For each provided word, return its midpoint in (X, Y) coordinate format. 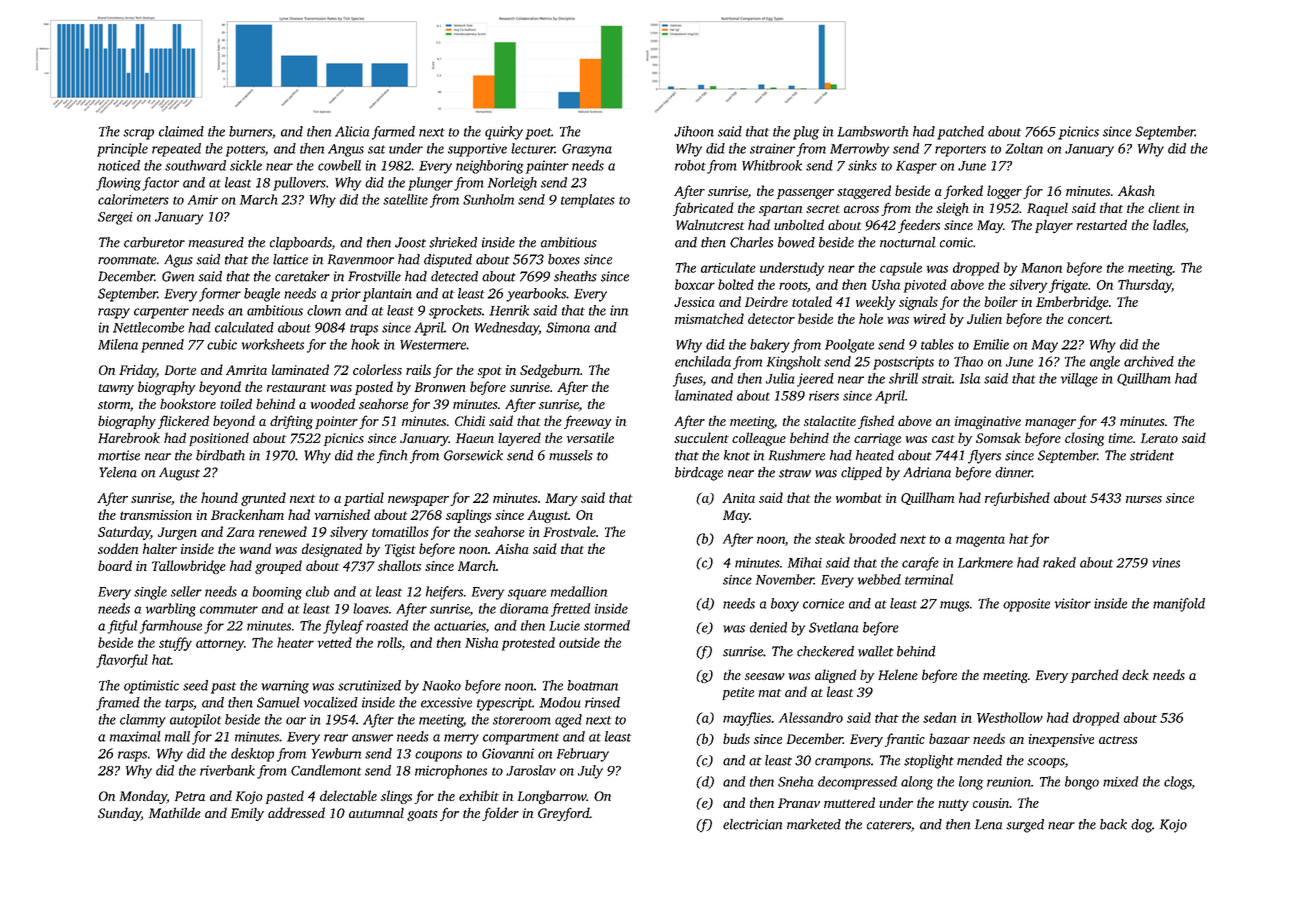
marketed (814, 824)
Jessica (694, 302)
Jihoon (694, 131)
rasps (132, 756)
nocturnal (908, 242)
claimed (181, 131)
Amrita (246, 370)
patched (960, 133)
